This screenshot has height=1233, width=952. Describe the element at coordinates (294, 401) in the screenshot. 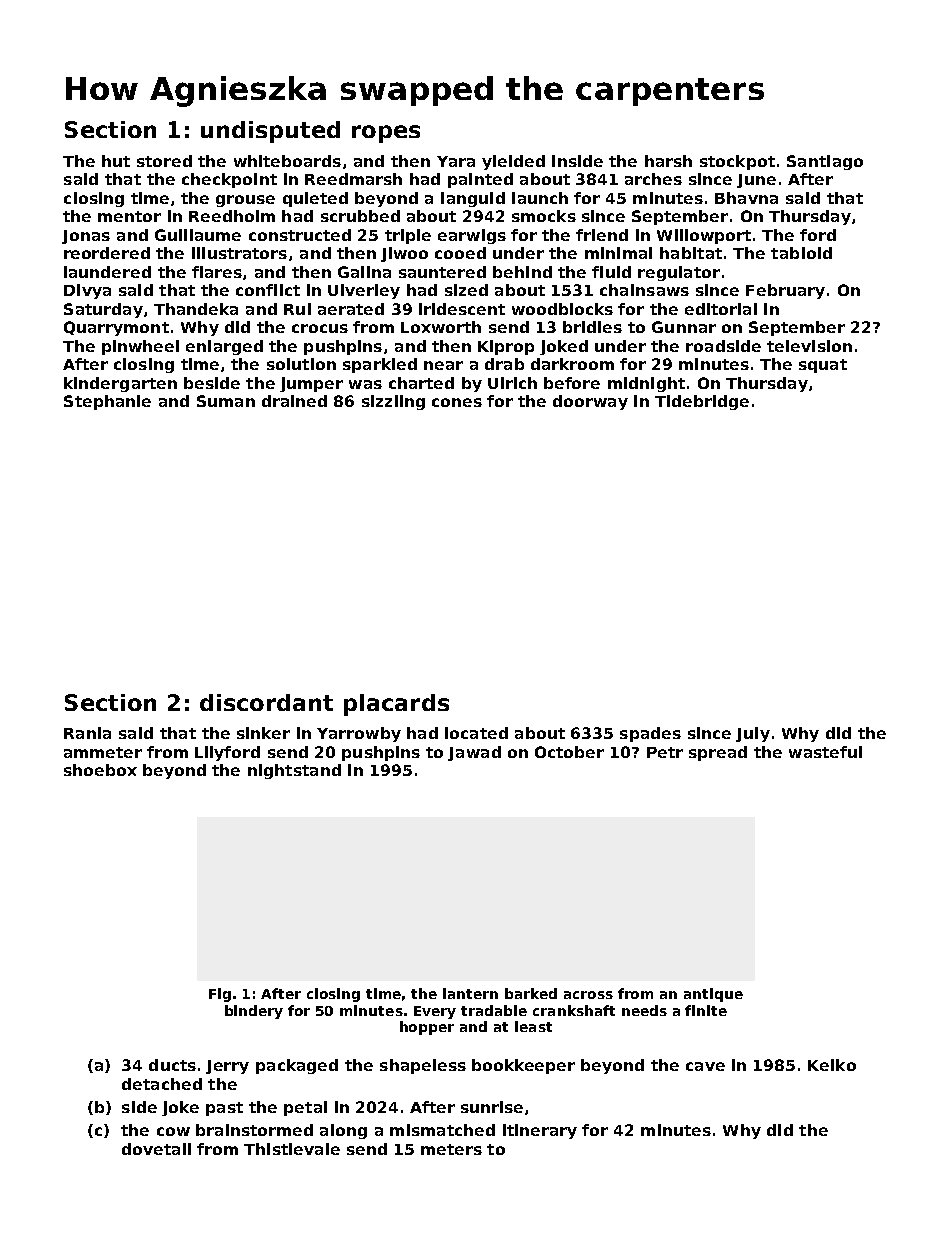

I see `drained` at that location.
